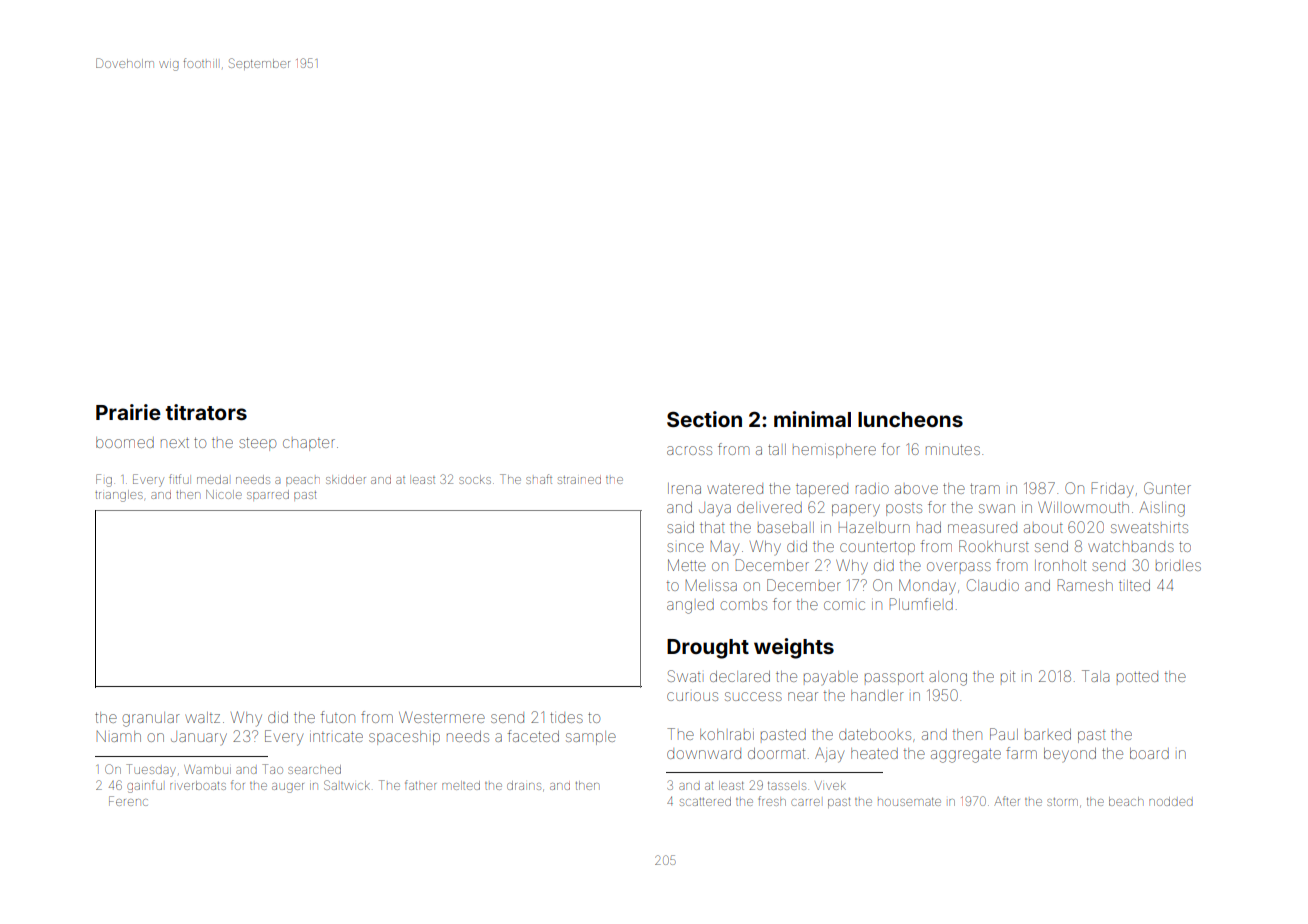 The height and width of the screenshot is (924, 1308). Describe the element at coordinates (1167, 488) in the screenshot. I see `Gunter` at that location.
